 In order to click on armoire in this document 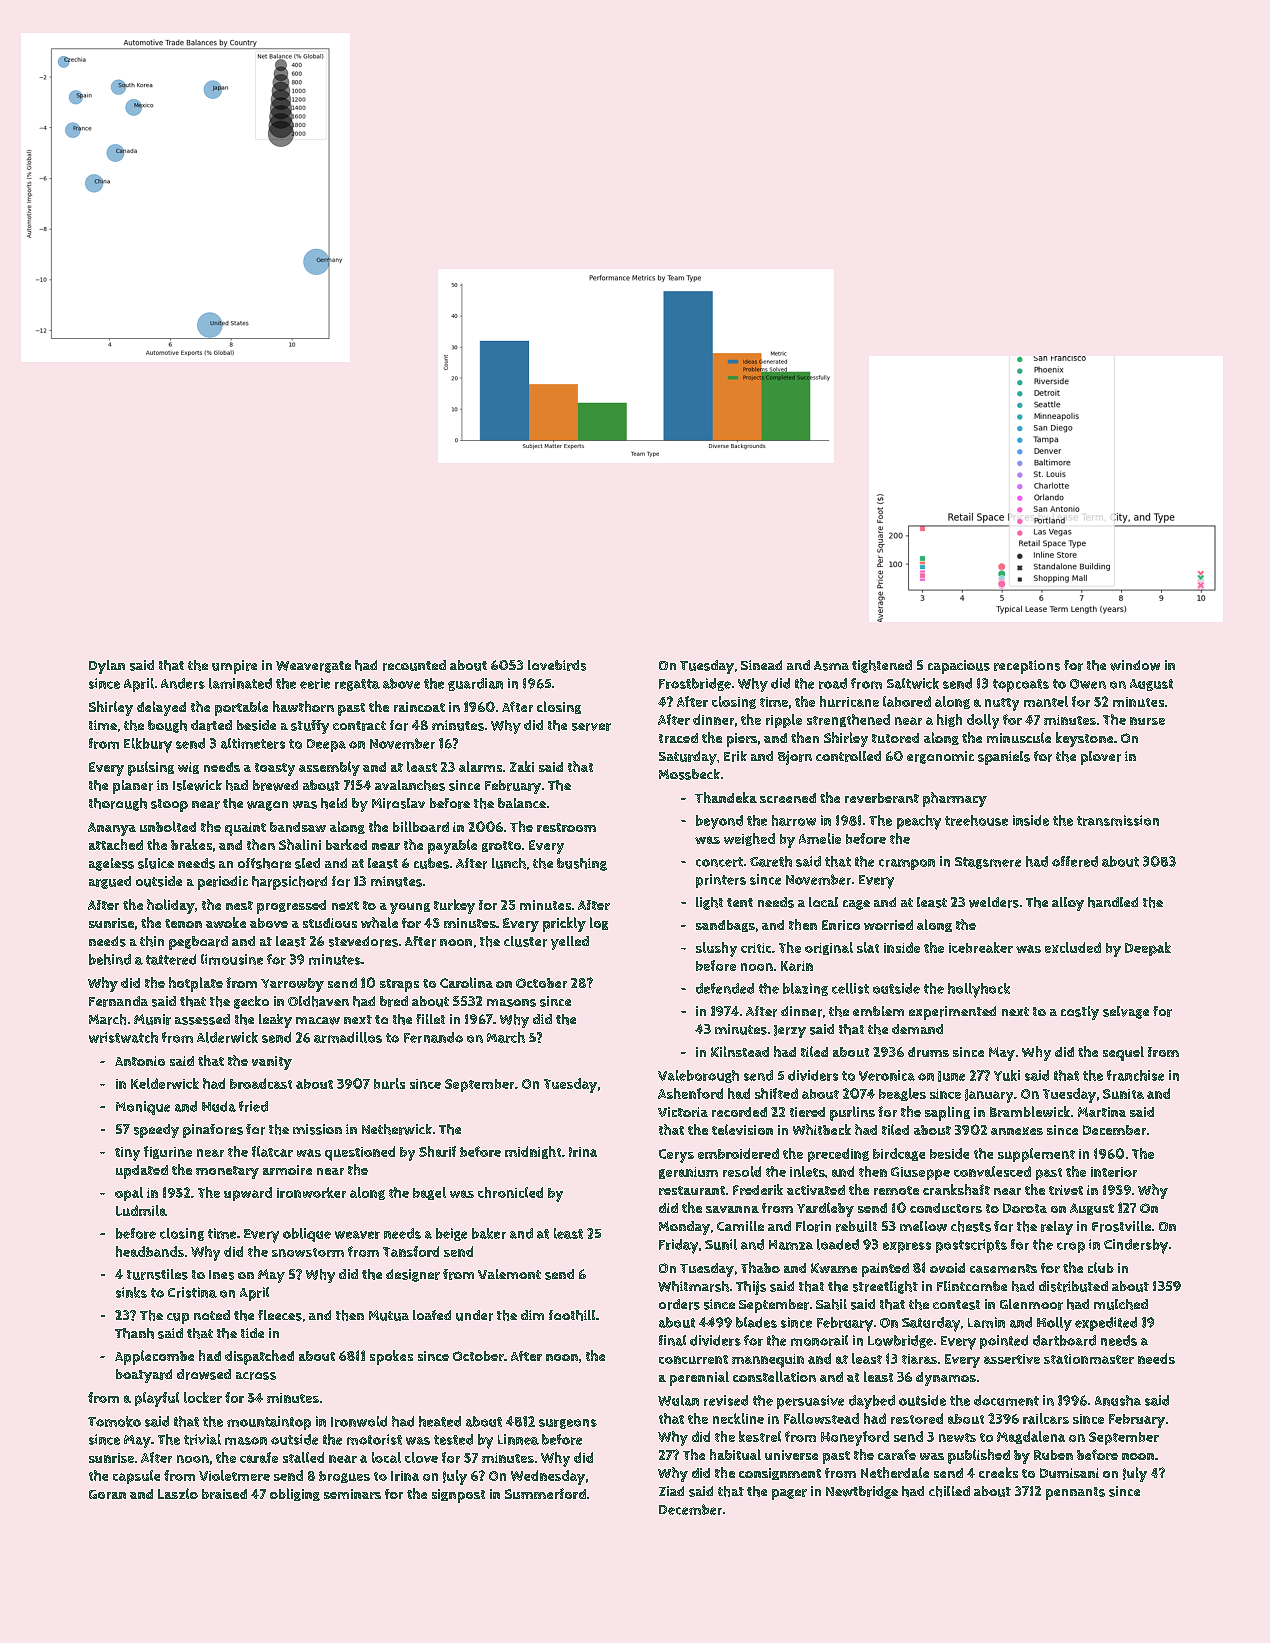, I will do `click(287, 1170)`.
